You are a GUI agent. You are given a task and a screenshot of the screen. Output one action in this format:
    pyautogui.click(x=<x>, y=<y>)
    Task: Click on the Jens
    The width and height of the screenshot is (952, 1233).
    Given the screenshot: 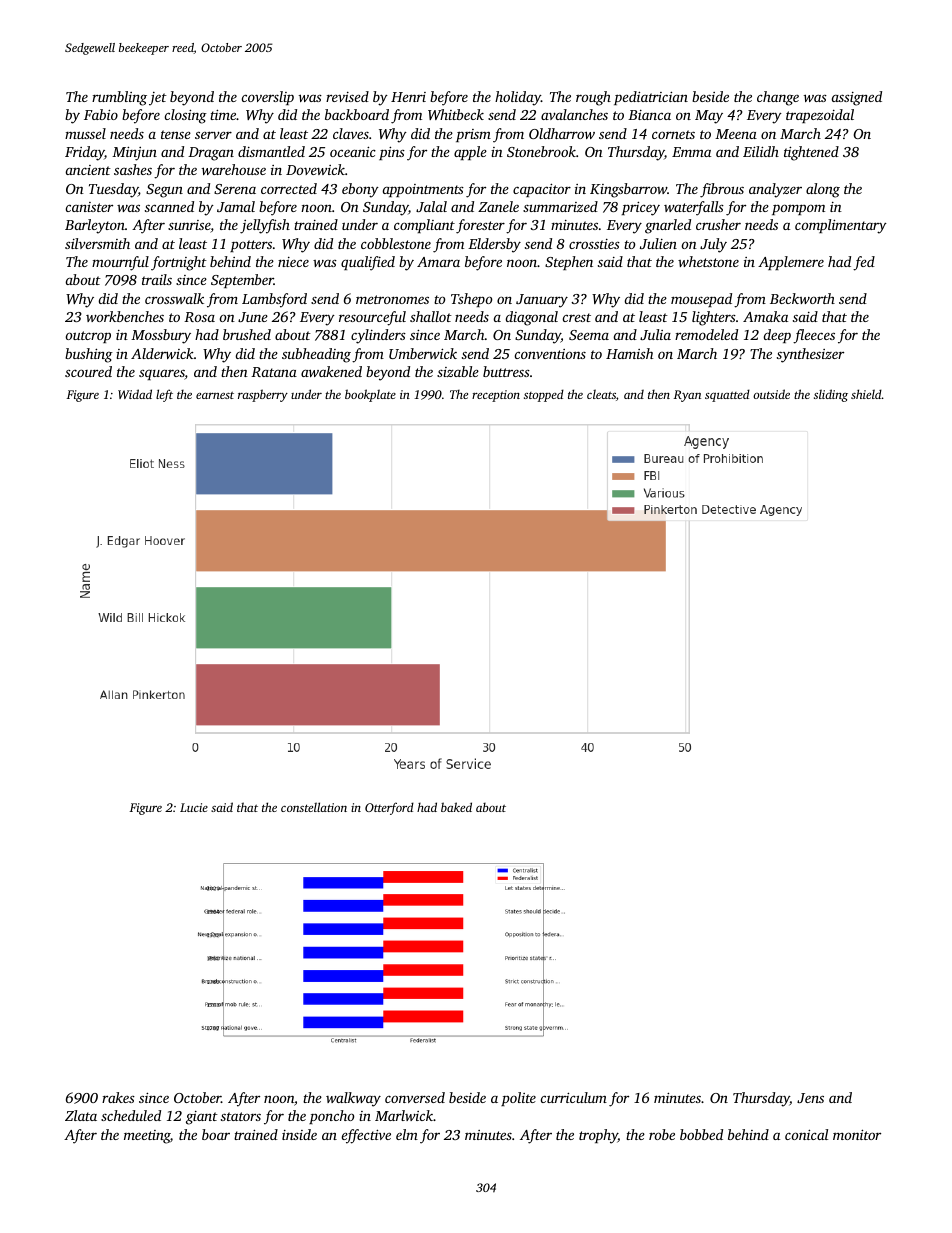 What is the action you would take?
    pyautogui.click(x=810, y=1098)
